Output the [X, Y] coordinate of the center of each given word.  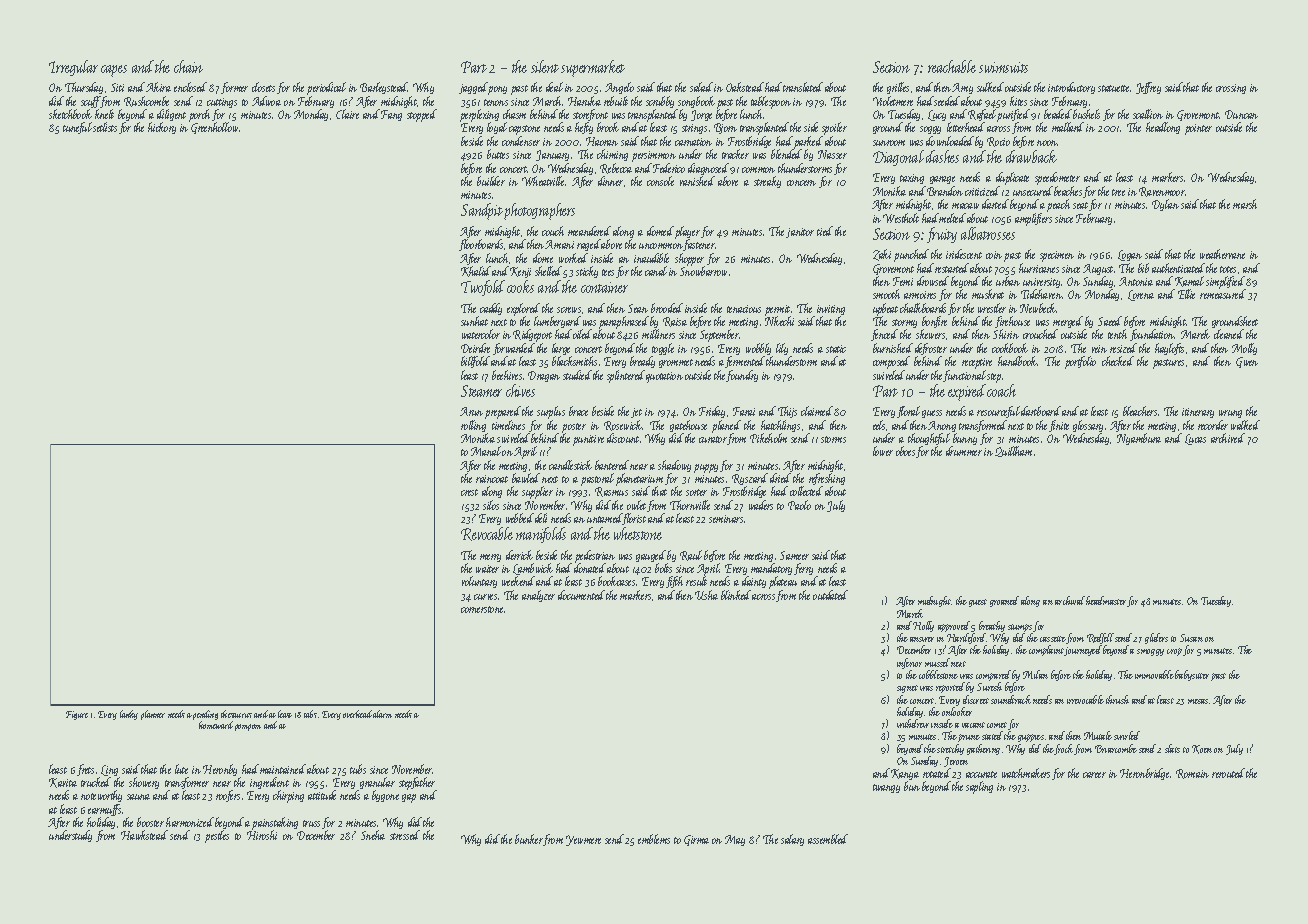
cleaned [1228, 334]
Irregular [73, 68]
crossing [1231, 89]
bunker [529, 840]
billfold [475, 362]
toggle [663, 349]
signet [907, 689]
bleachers [1140, 411]
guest [978, 603]
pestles [217, 837]
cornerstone [483, 609]
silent [545, 66]
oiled [582, 334]
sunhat [474, 321]
